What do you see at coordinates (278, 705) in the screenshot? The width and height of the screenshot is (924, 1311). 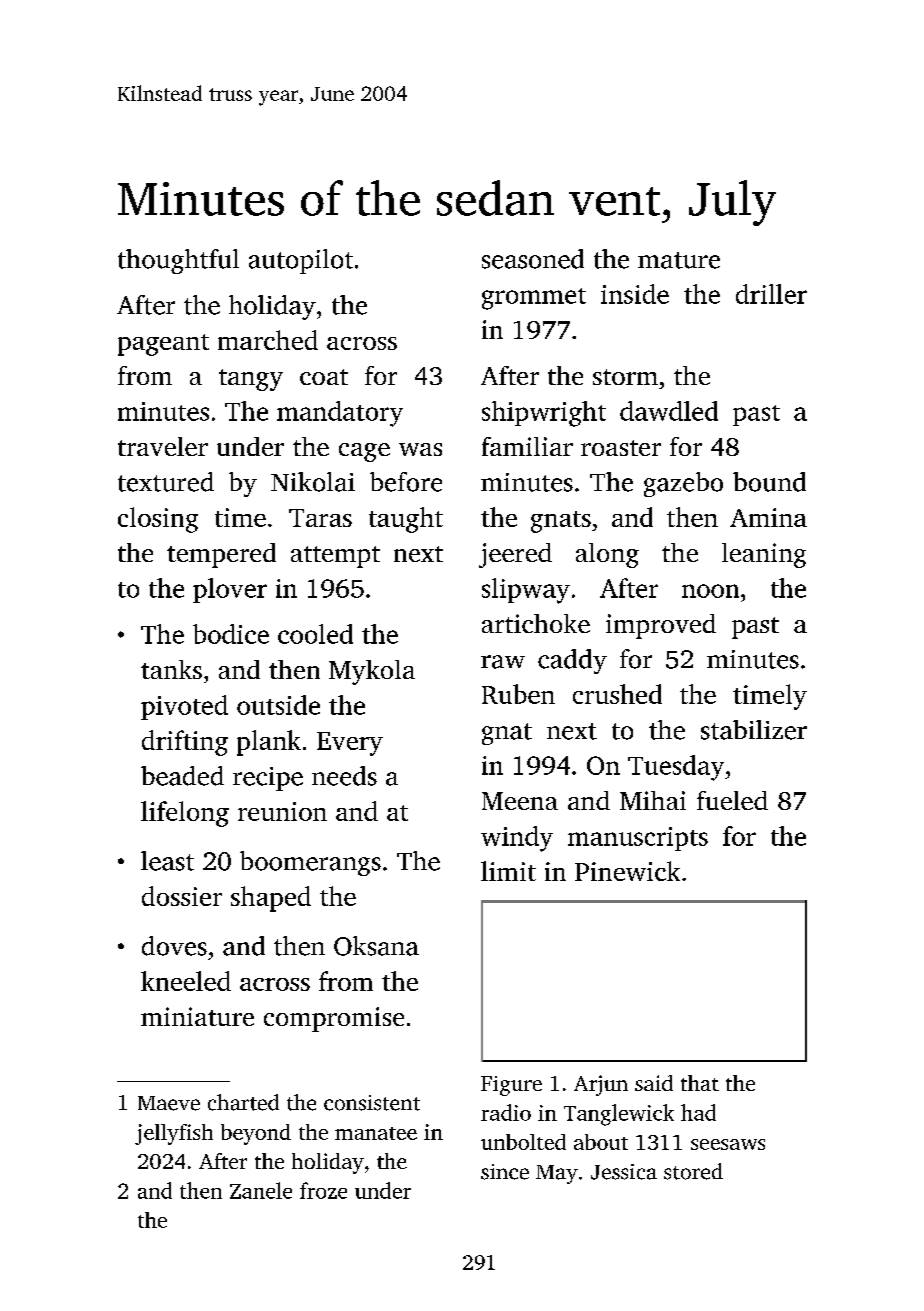 I see `outside` at bounding box center [278, 705].
